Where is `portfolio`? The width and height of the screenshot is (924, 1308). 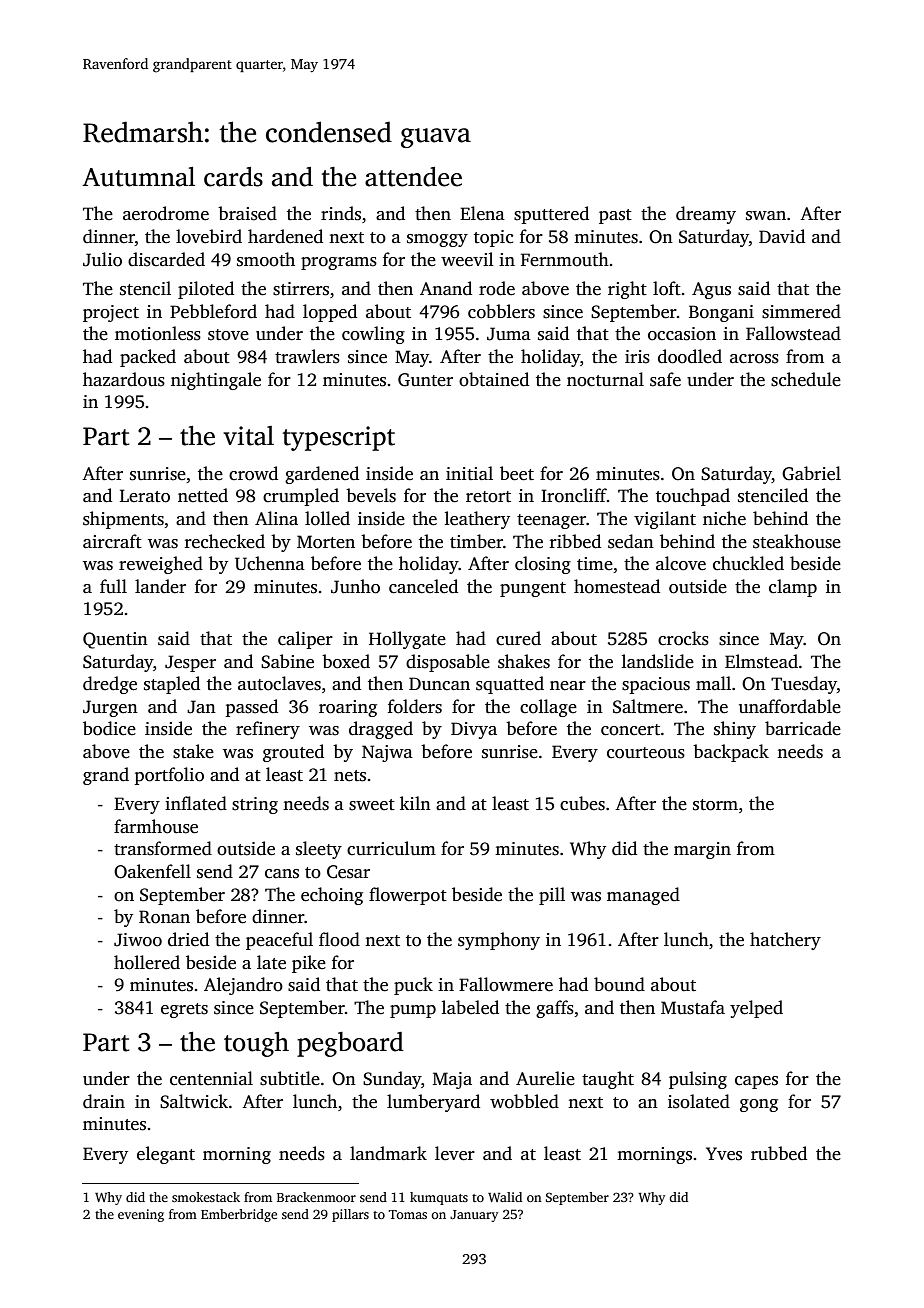 portfolio is located at coordinates (169, 776).
